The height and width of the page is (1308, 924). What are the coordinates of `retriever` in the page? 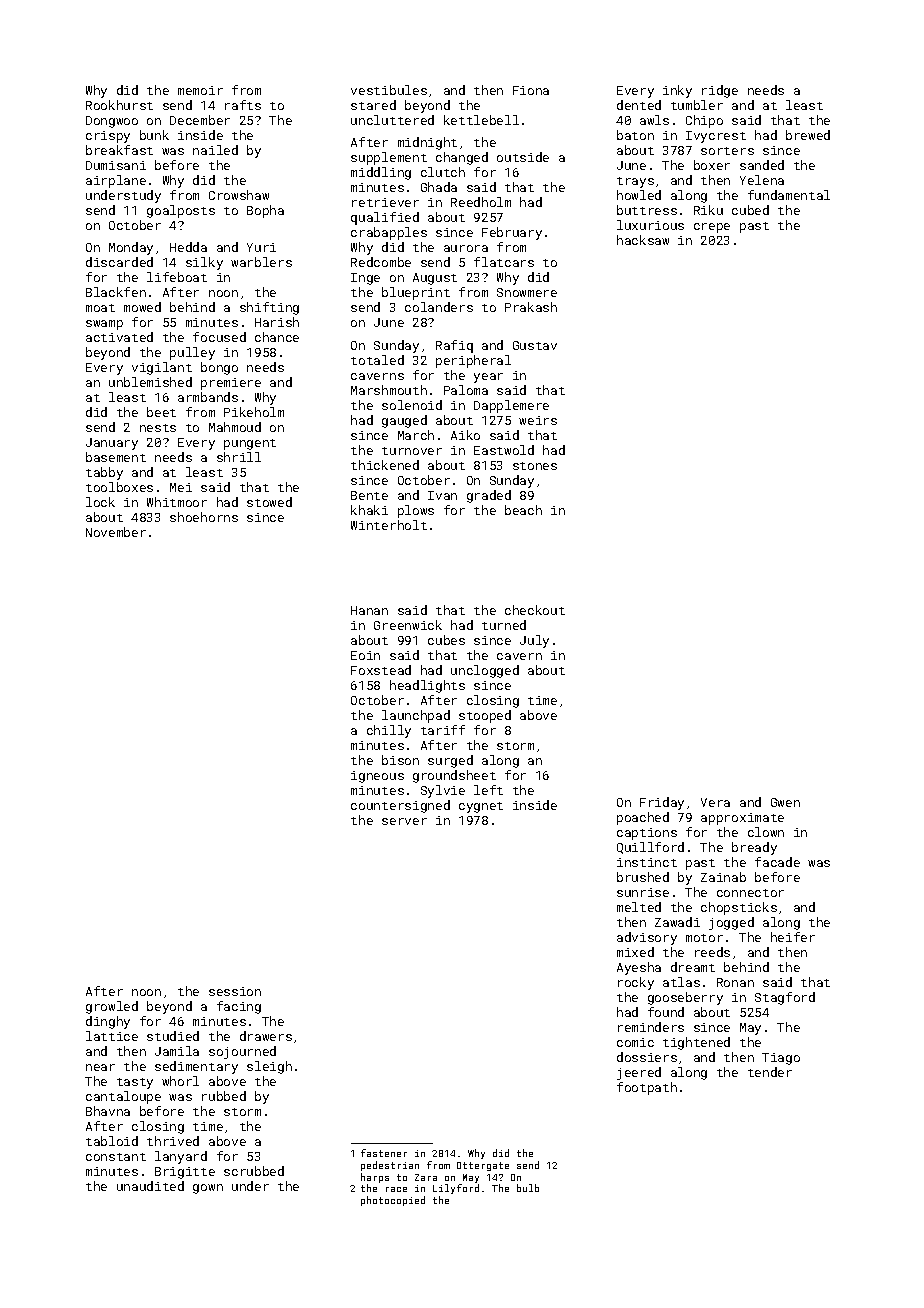 It's located at (385, 202).
